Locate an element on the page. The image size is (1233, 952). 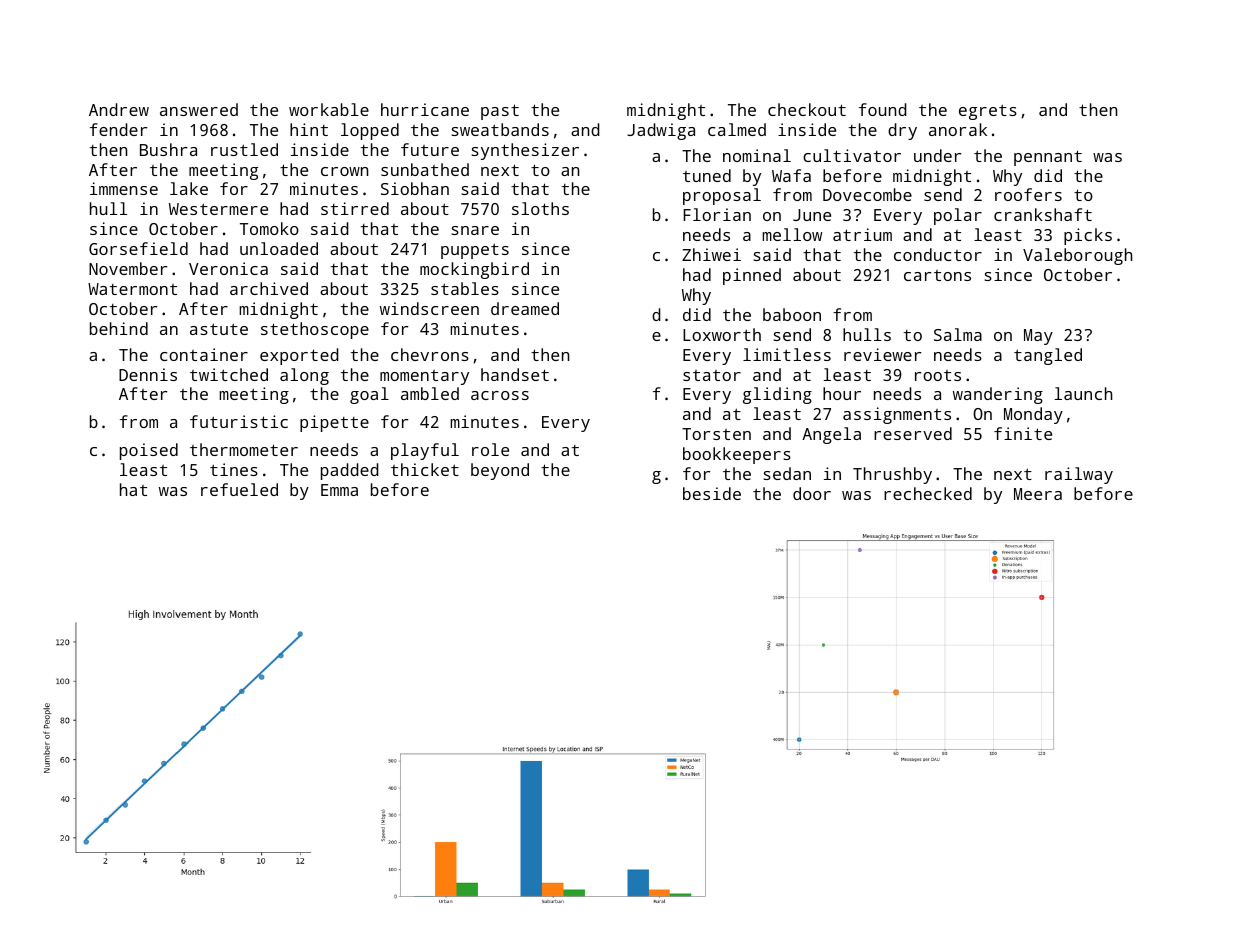
checkout is located at coordinates (807, 109).
